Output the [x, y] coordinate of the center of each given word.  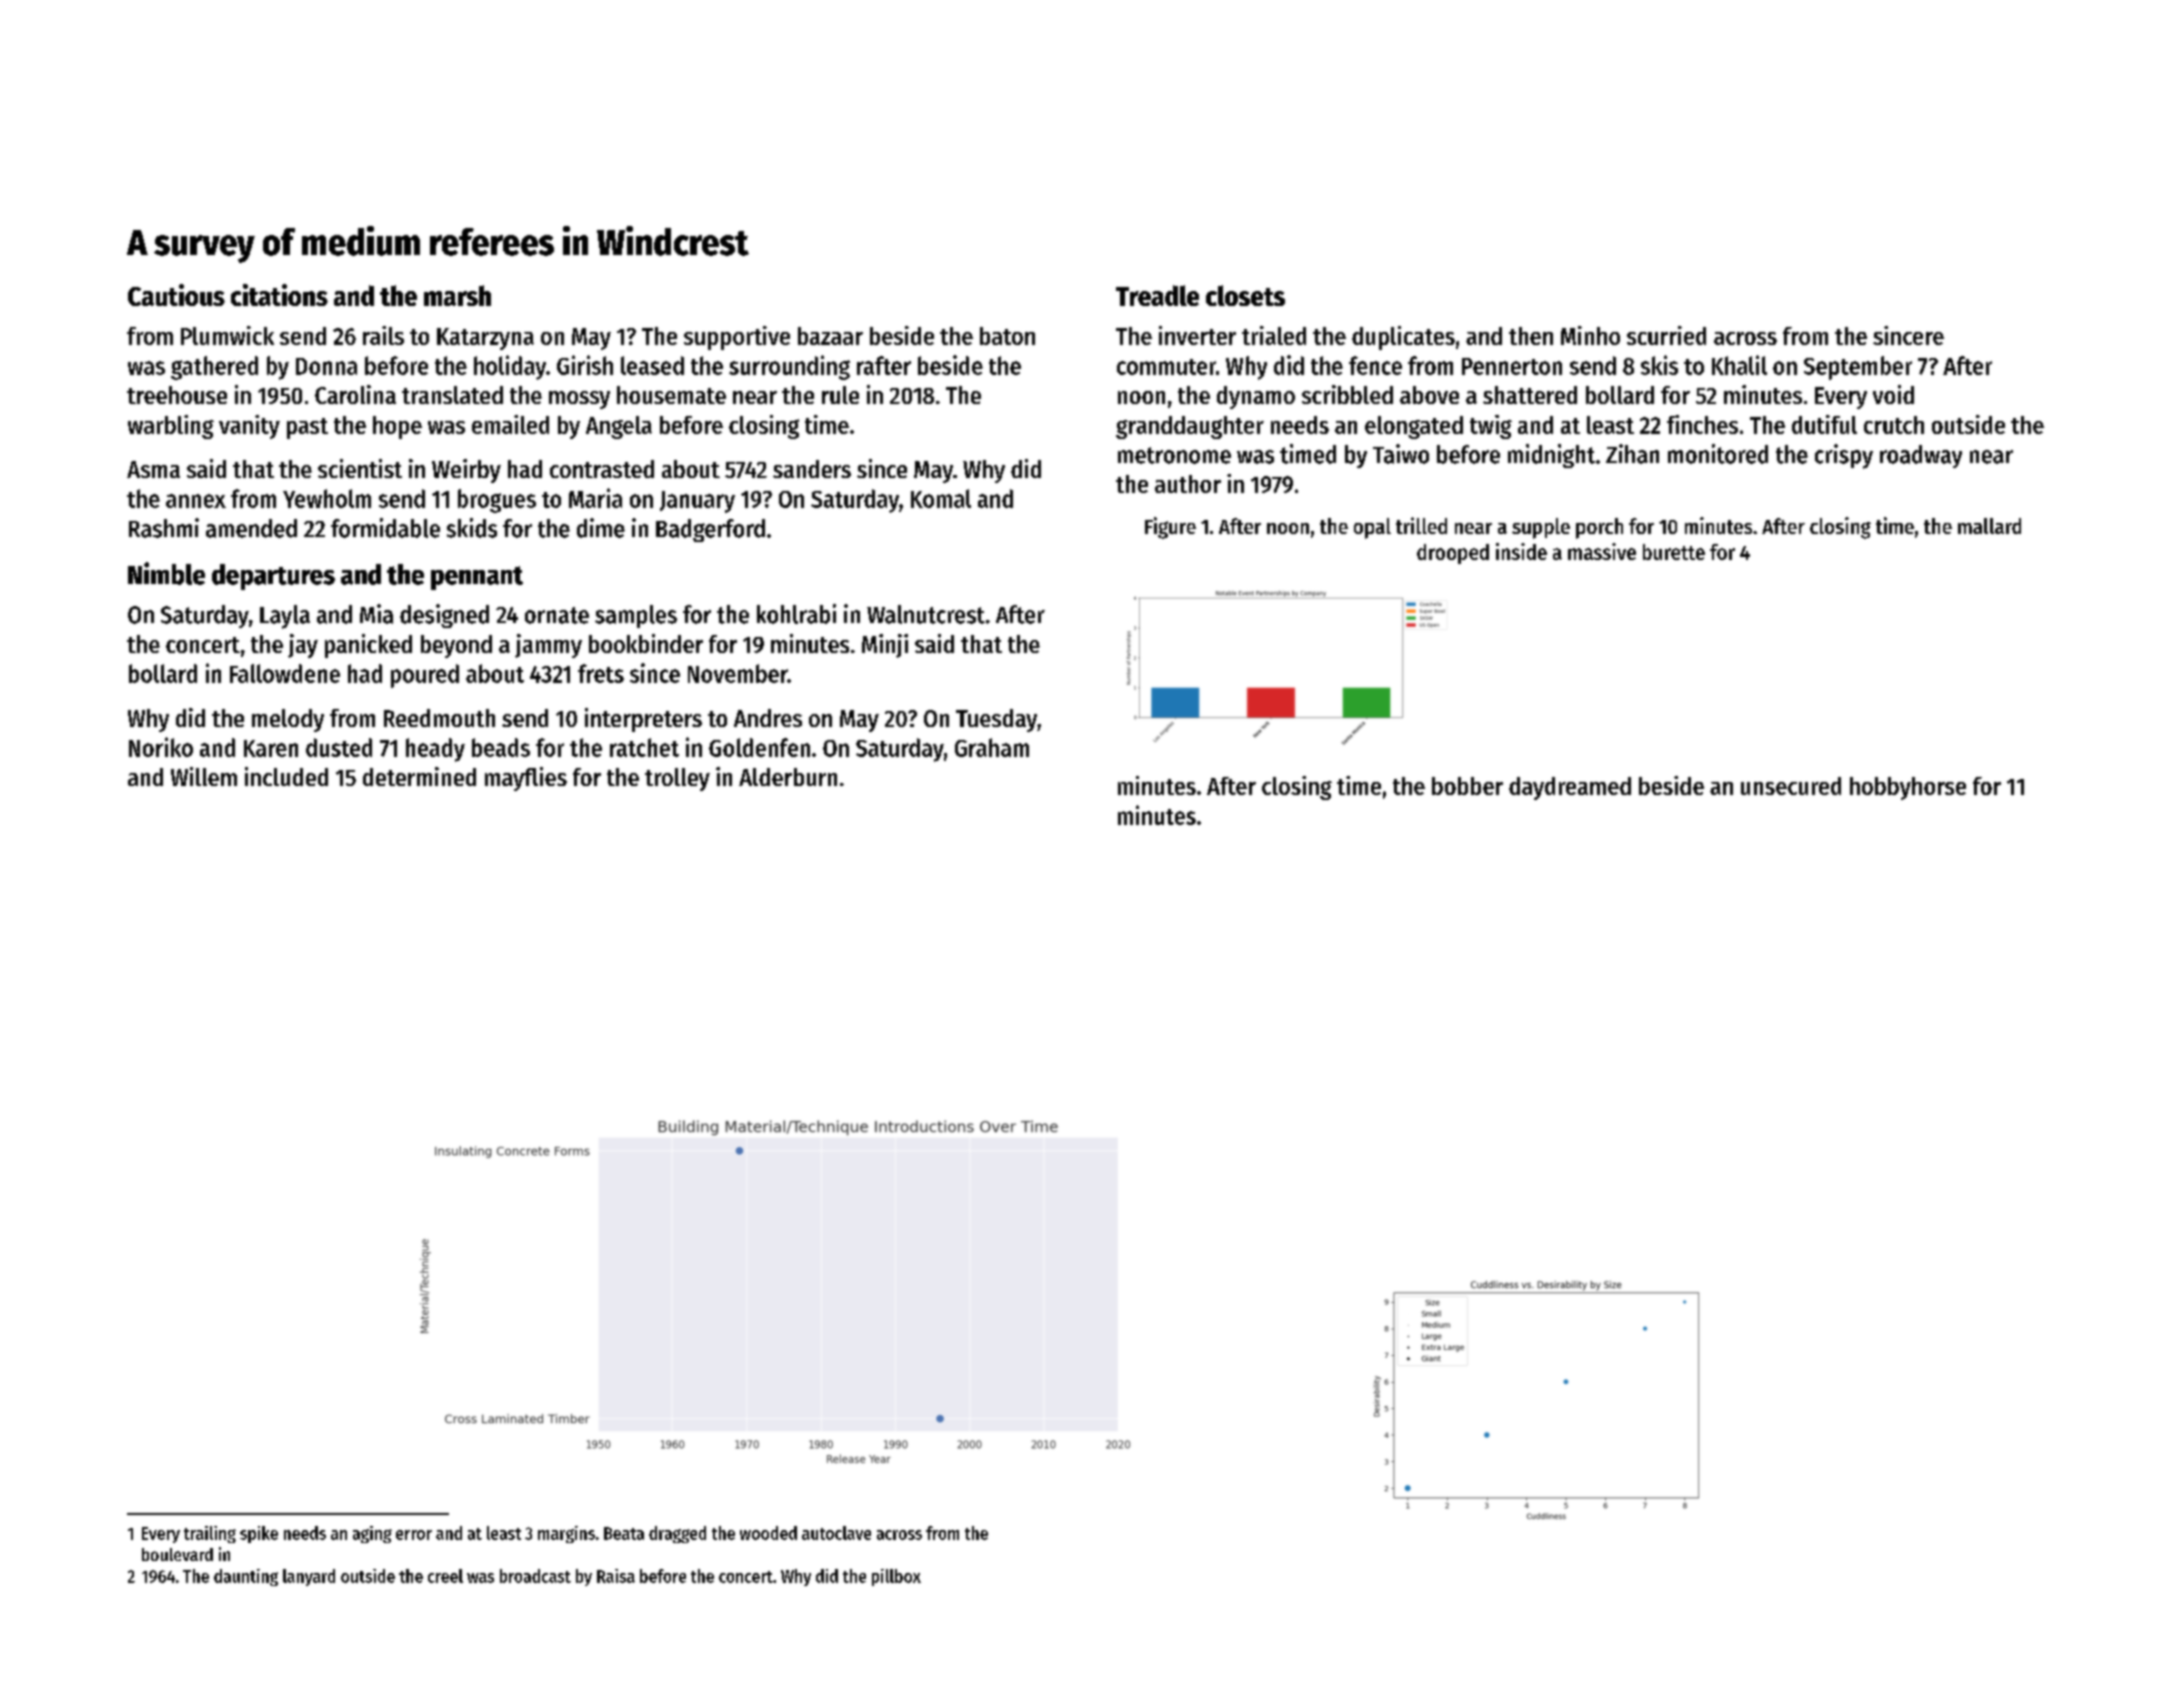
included [286, 776]
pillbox [896, 1577]
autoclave [836, 1533]
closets [1245, 295]
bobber [1467, 786]
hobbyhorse [1908, 788]
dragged [677, 1534]
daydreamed [1570, 788]
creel [445, 1576]
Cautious [176, 295]
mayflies [526, 779]
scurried [1666, 335]
